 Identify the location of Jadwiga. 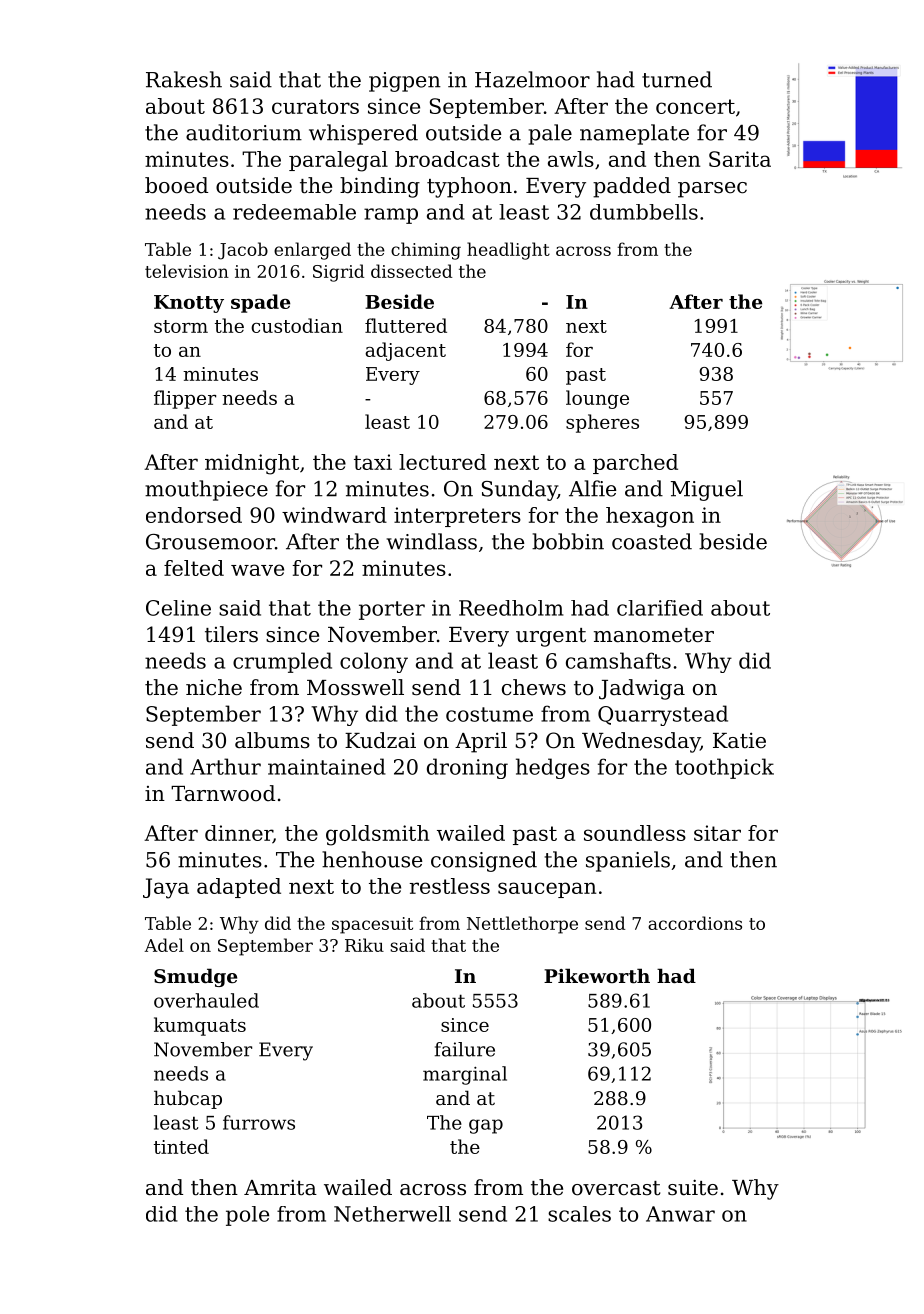
(642, 689).
